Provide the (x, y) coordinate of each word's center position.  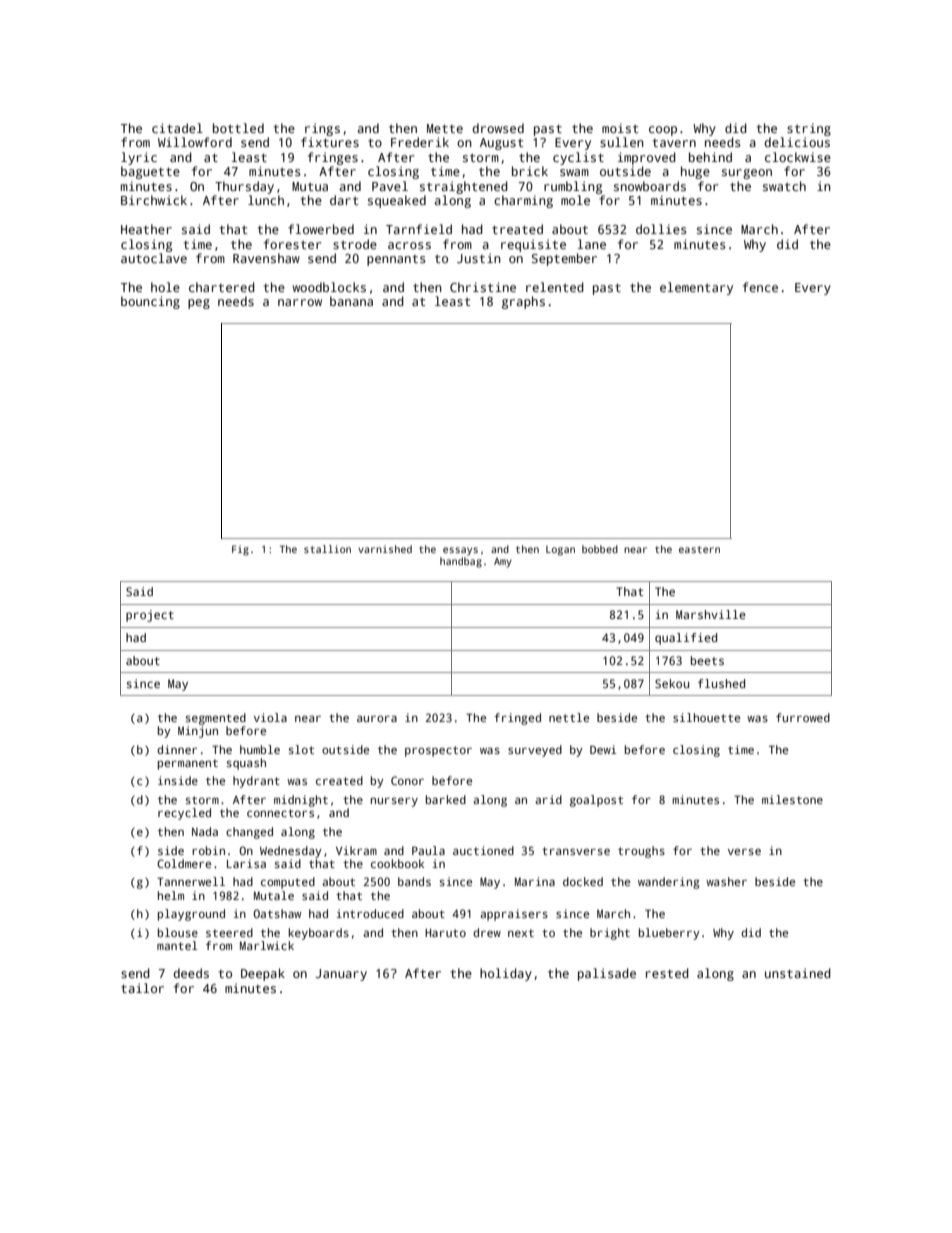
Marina (535, 881)
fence (760, 287)
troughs (641, 852)
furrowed (803, 717)
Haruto (445, 933)
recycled (184, 814)
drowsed (498, 128)
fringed (517, 719)
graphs (523, 302)
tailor (142, 988)
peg (199, 304)
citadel (177, 128)
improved (647, 158)
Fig (240, 550)
